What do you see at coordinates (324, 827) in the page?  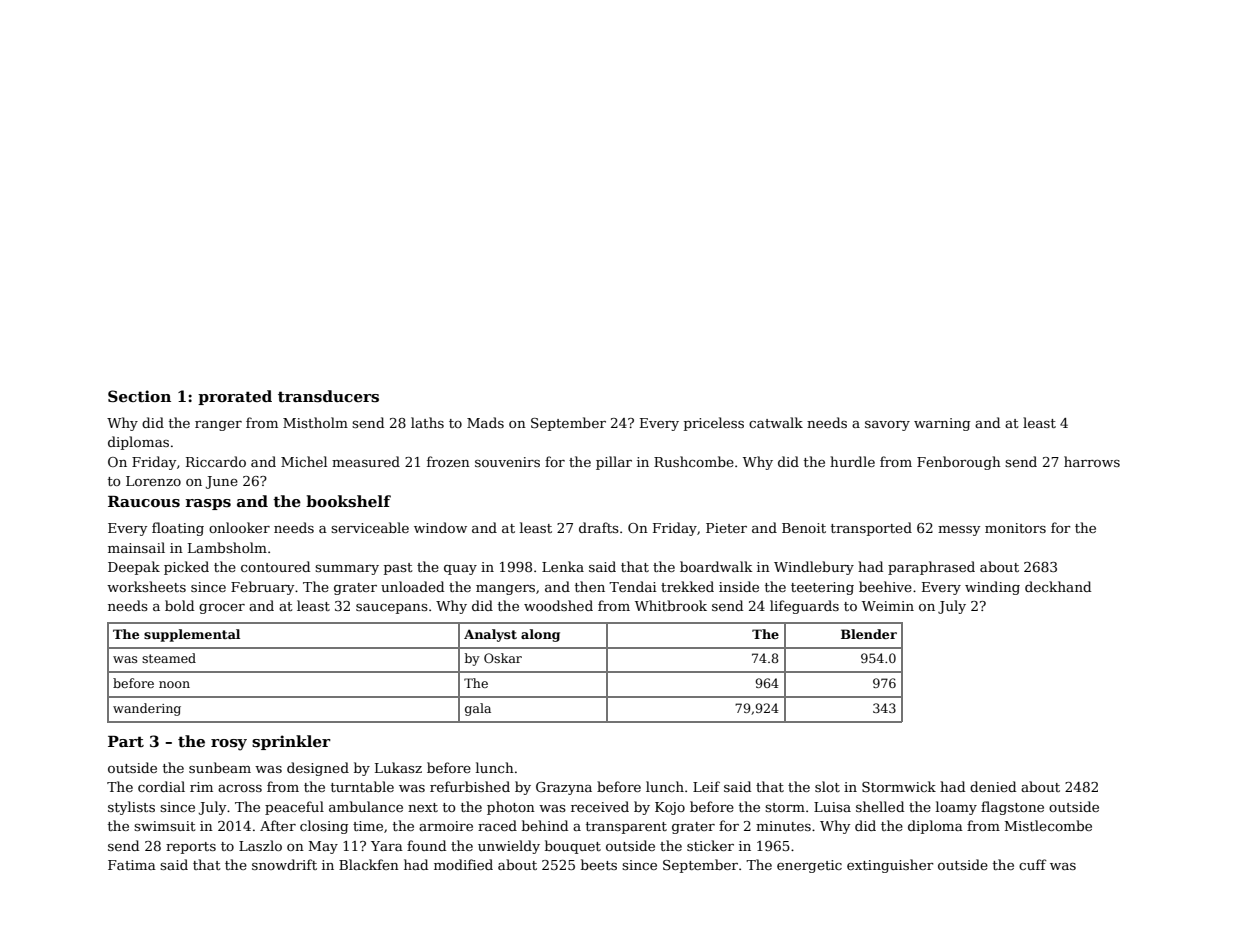 I see `closing` at bounding box center [324, 827].
